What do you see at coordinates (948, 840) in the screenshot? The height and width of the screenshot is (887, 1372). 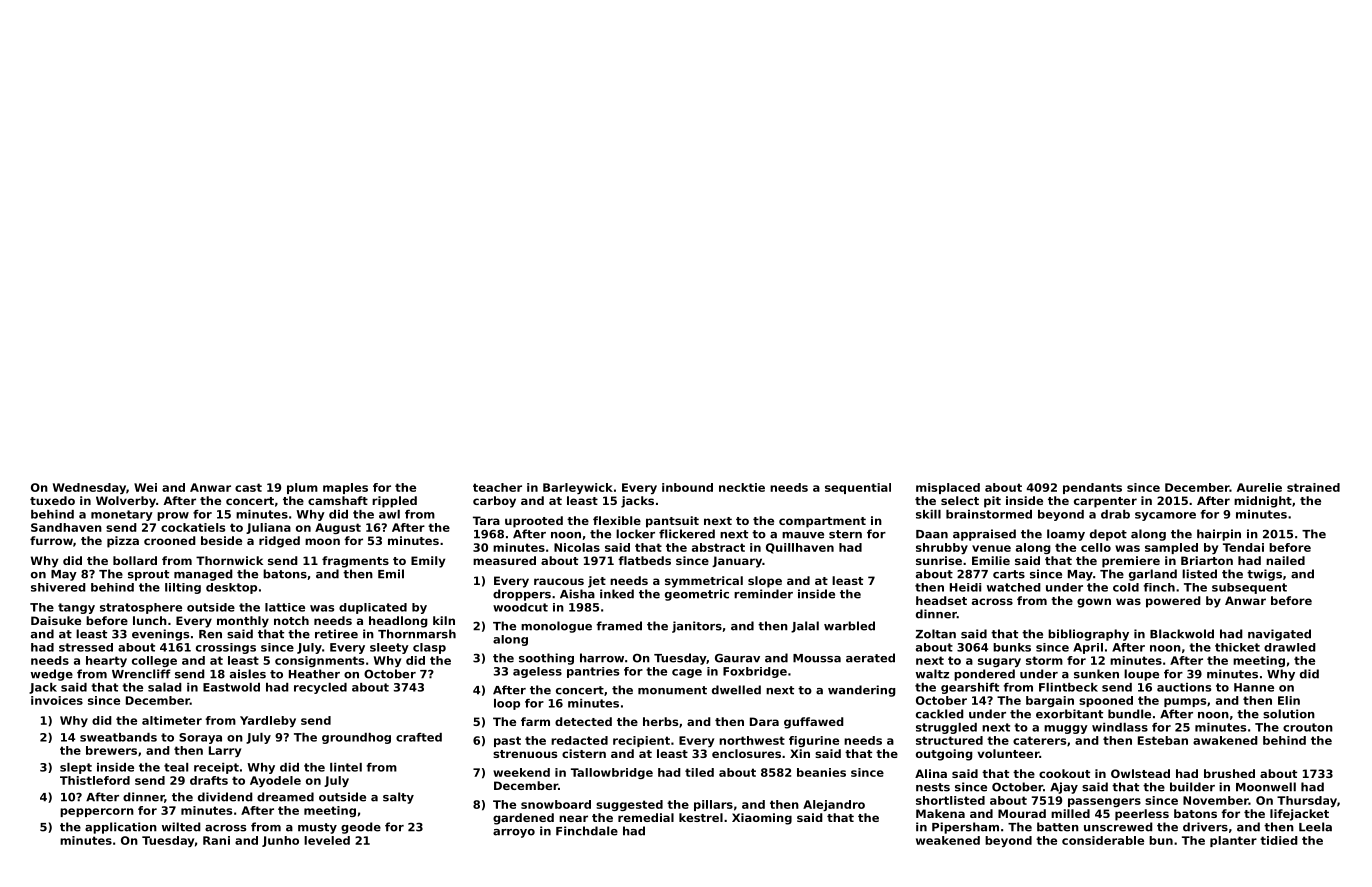 I see `weakened` at bounding box center [948, 840].
